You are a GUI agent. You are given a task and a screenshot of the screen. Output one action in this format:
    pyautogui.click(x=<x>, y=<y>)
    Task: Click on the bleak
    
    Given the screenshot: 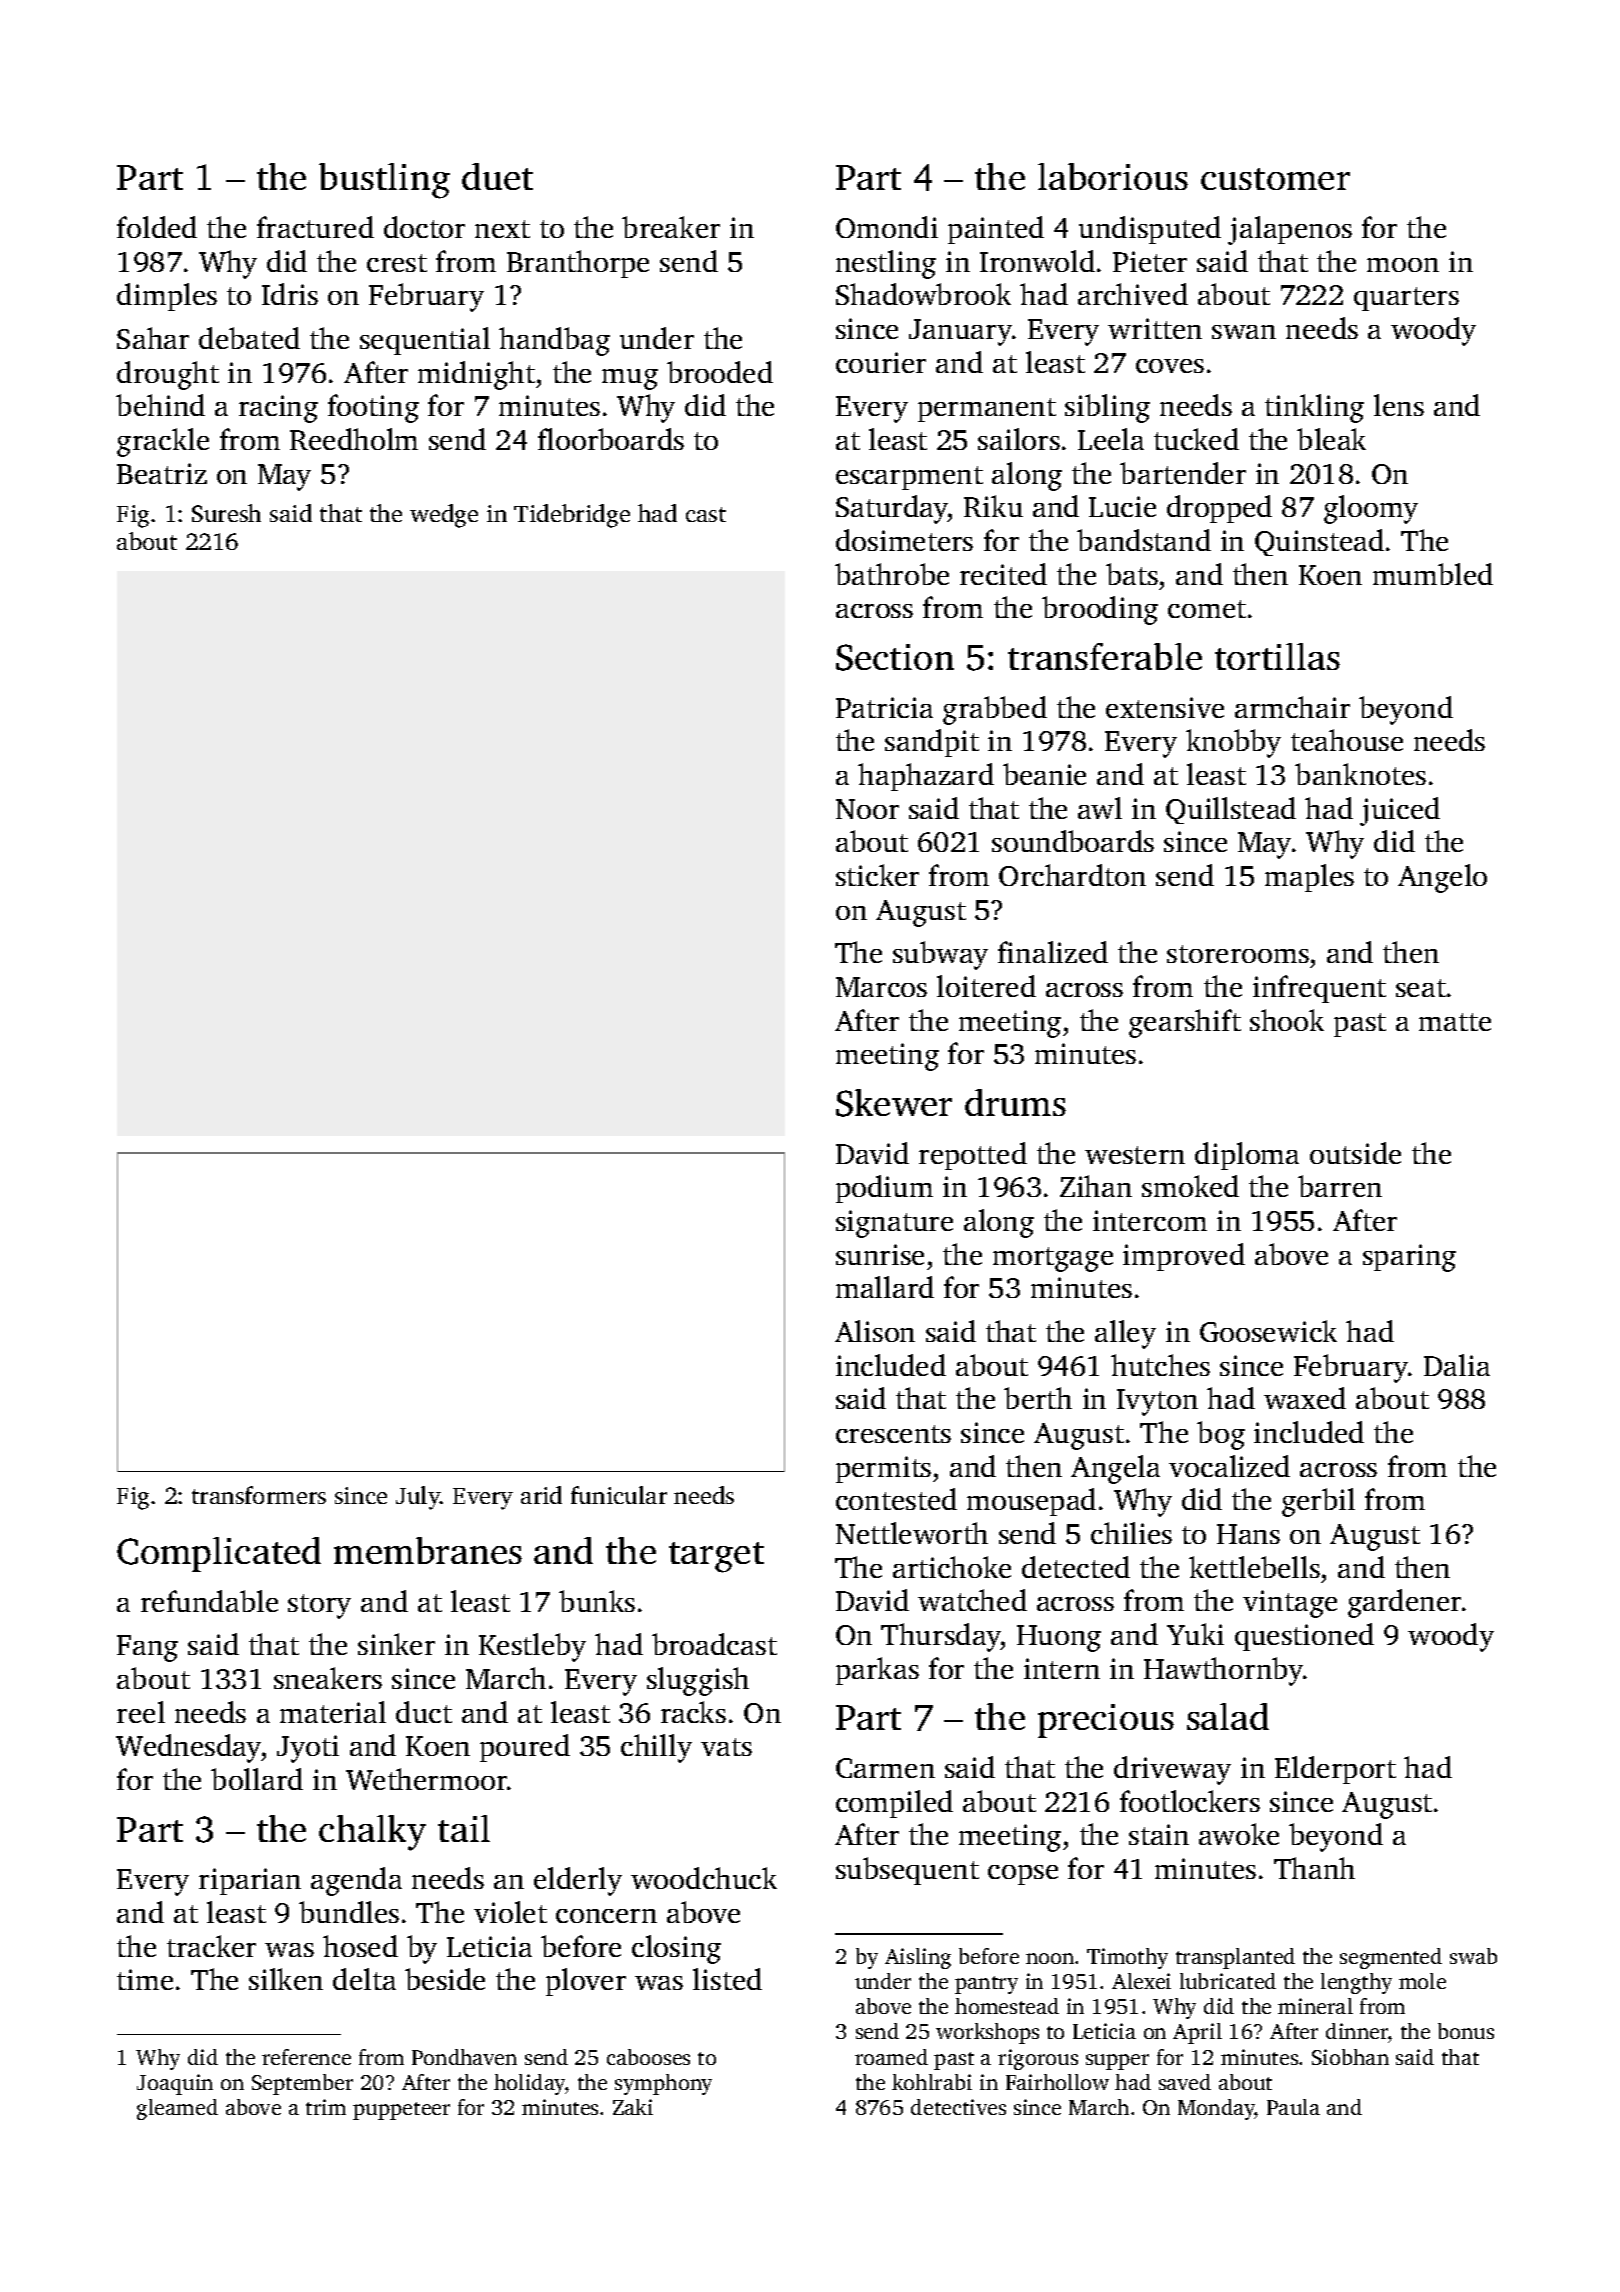 What is the action you would take?
    pyautogui.click(x=1331, y=439)
